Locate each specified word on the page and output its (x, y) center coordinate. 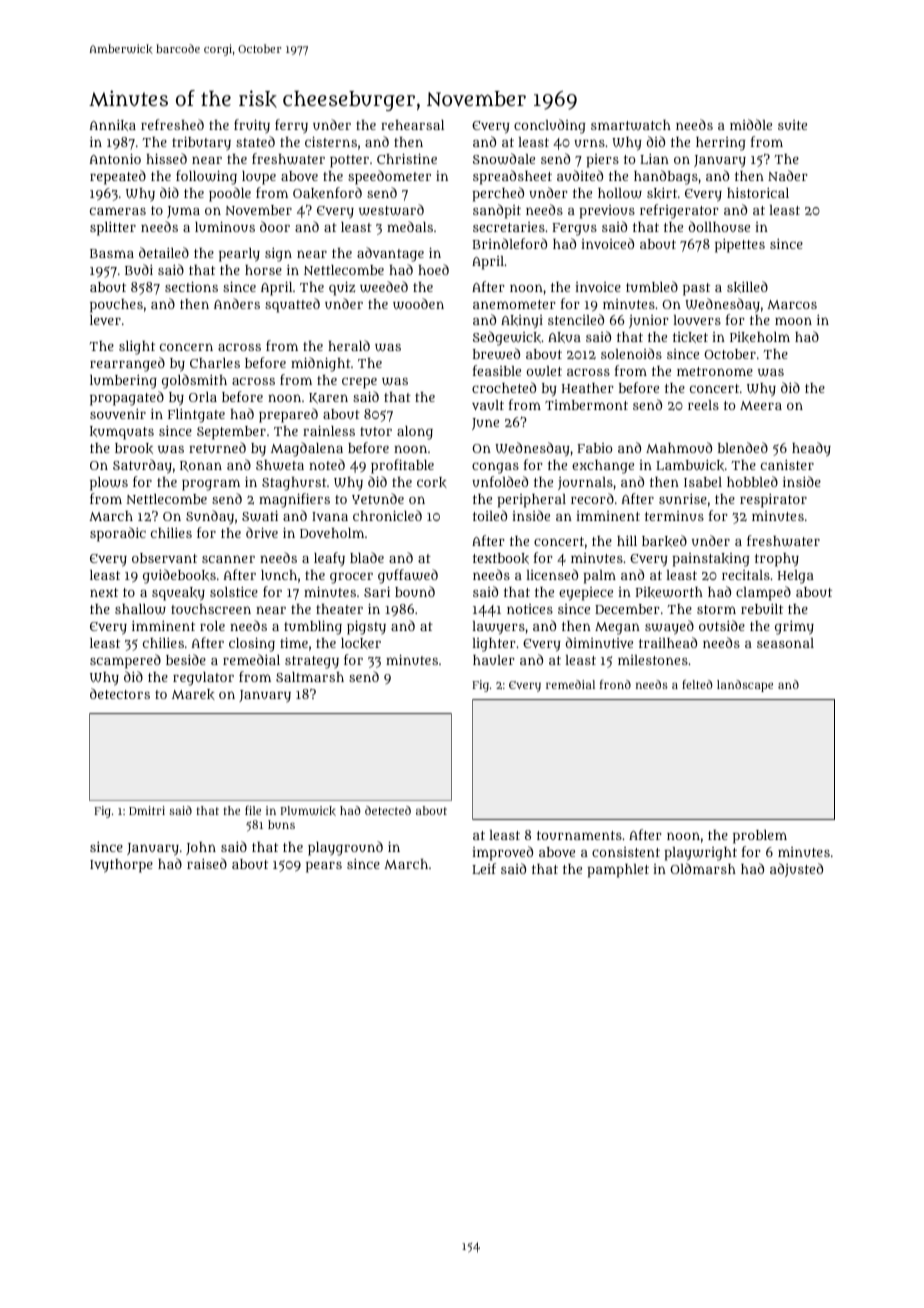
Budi (139, 269)
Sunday (210, 517)
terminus (674, 516)
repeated (118, 177)
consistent (626, 852)
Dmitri (147, 810)
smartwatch (631, 125)
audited (580, 175)
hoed (433, 269)
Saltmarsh (310, 677)
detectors (120, 693)
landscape (745, 686)
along (415, 433)
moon (793, 321)
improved (502, 853)
